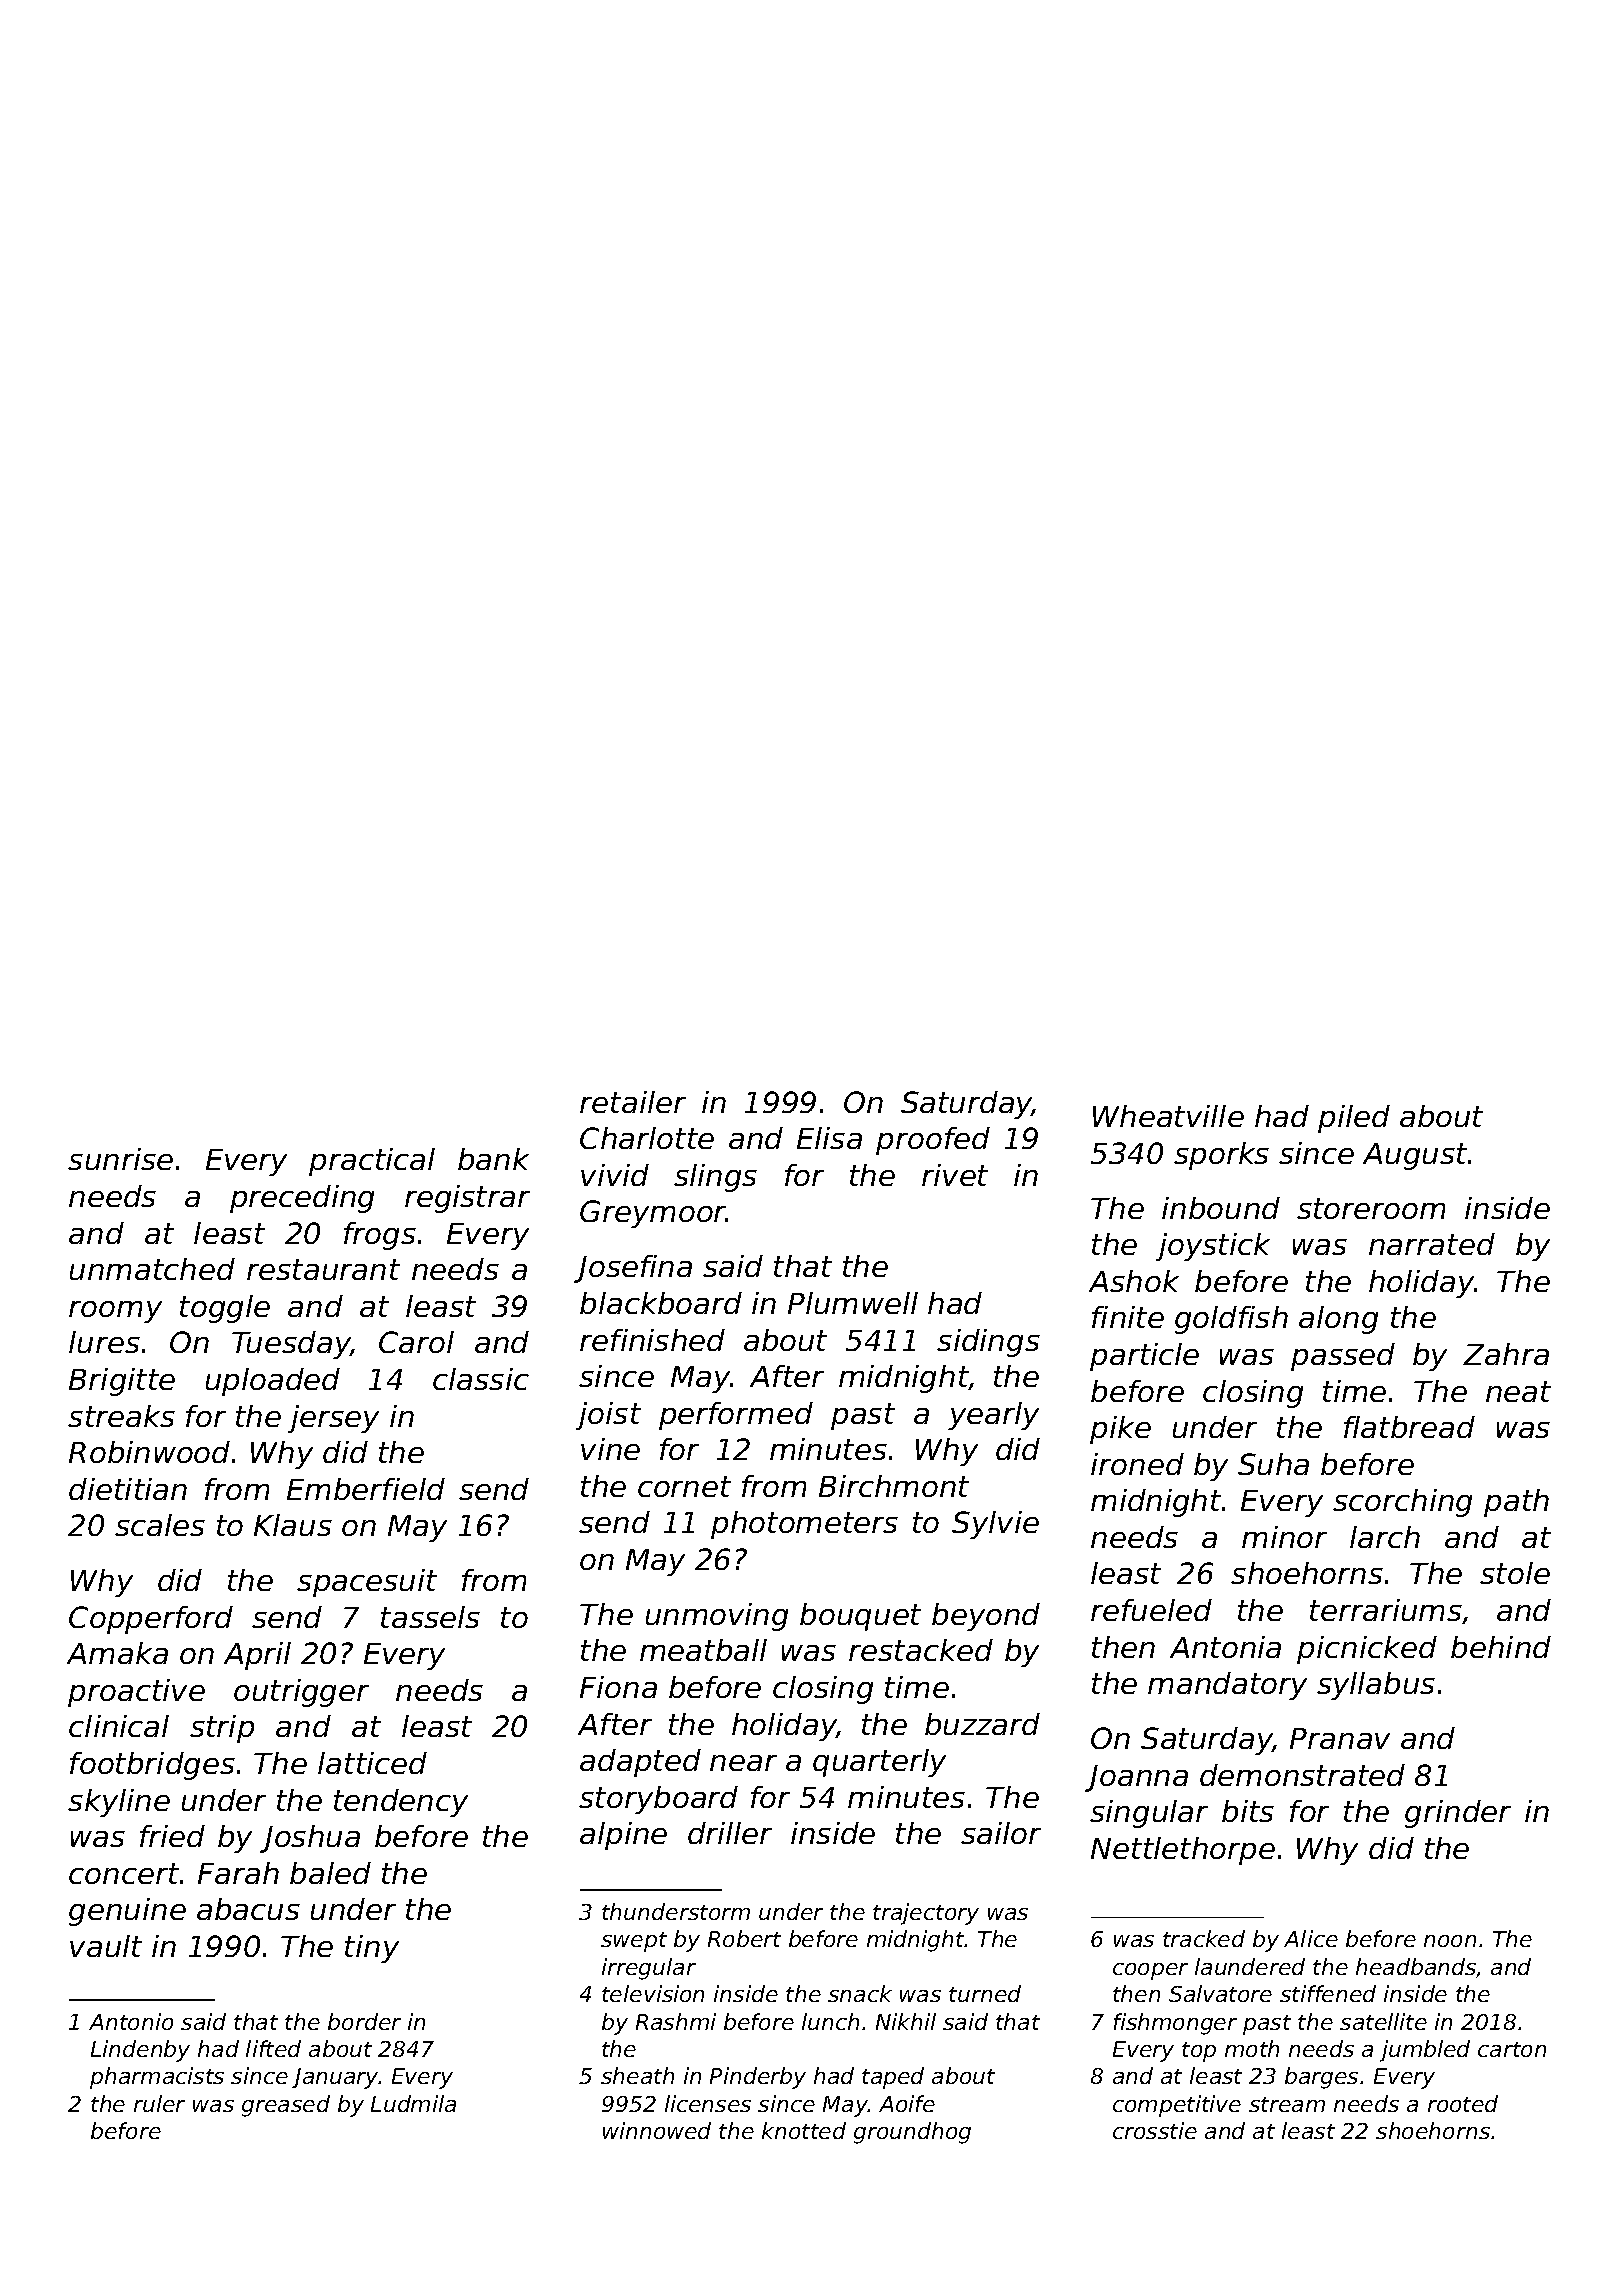 The height and width of the screenshot is (2292, 1620). Describe the element at coordinates (131, 2021) in the screenshot. I see `Antonio` at that location.
